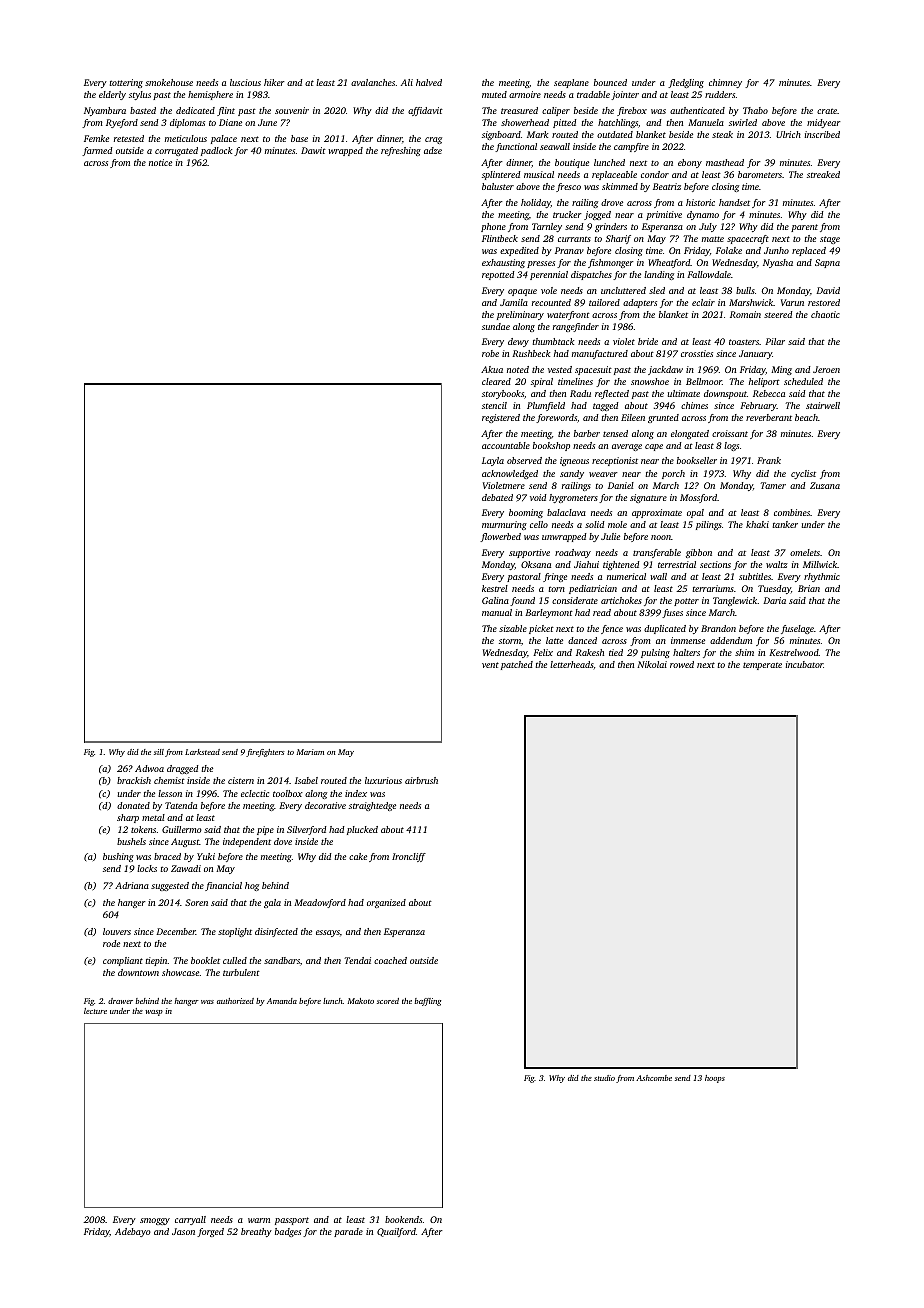  I want to click on hiker, so click(274, 82).
